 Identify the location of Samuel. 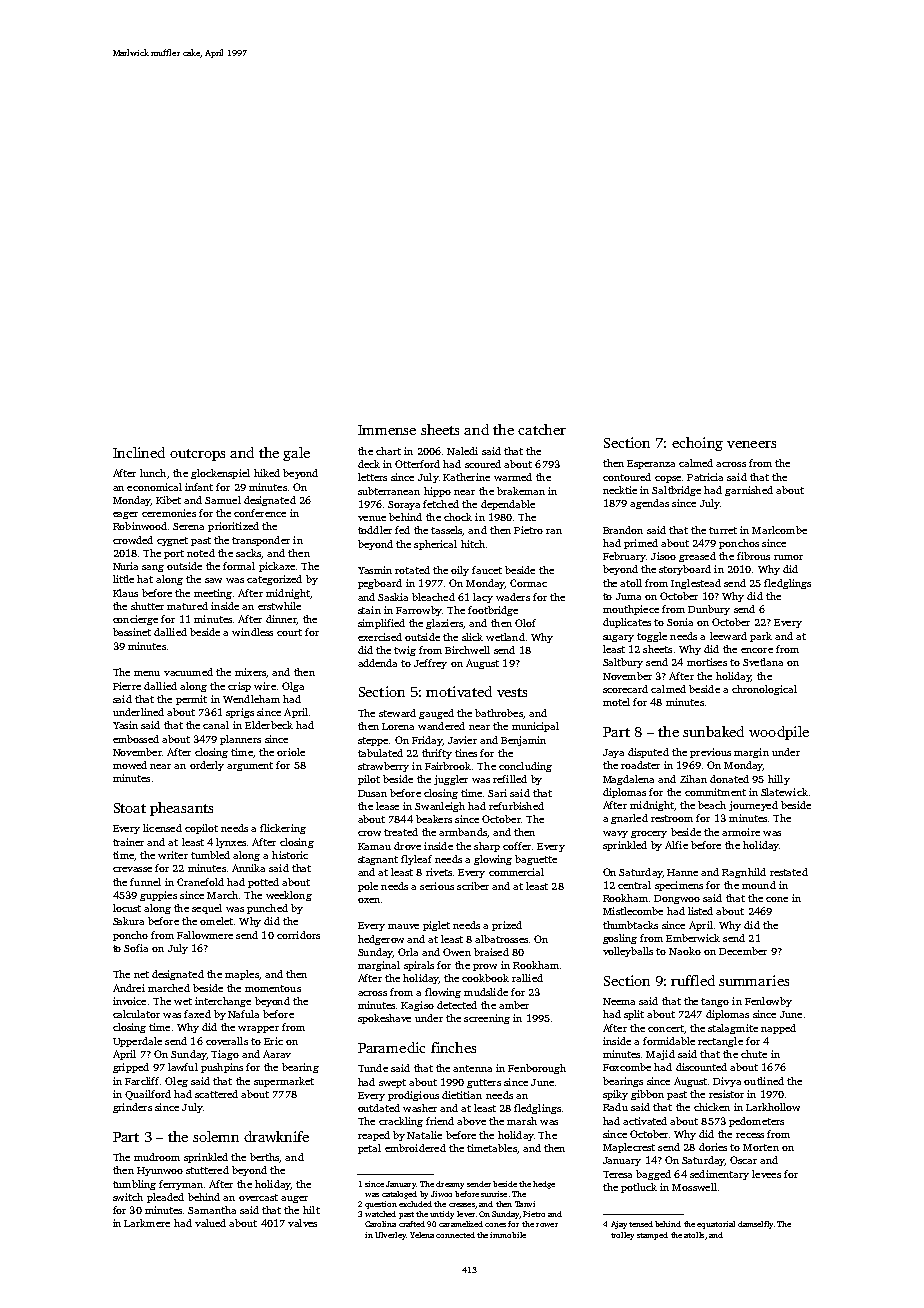
(223, 500).
